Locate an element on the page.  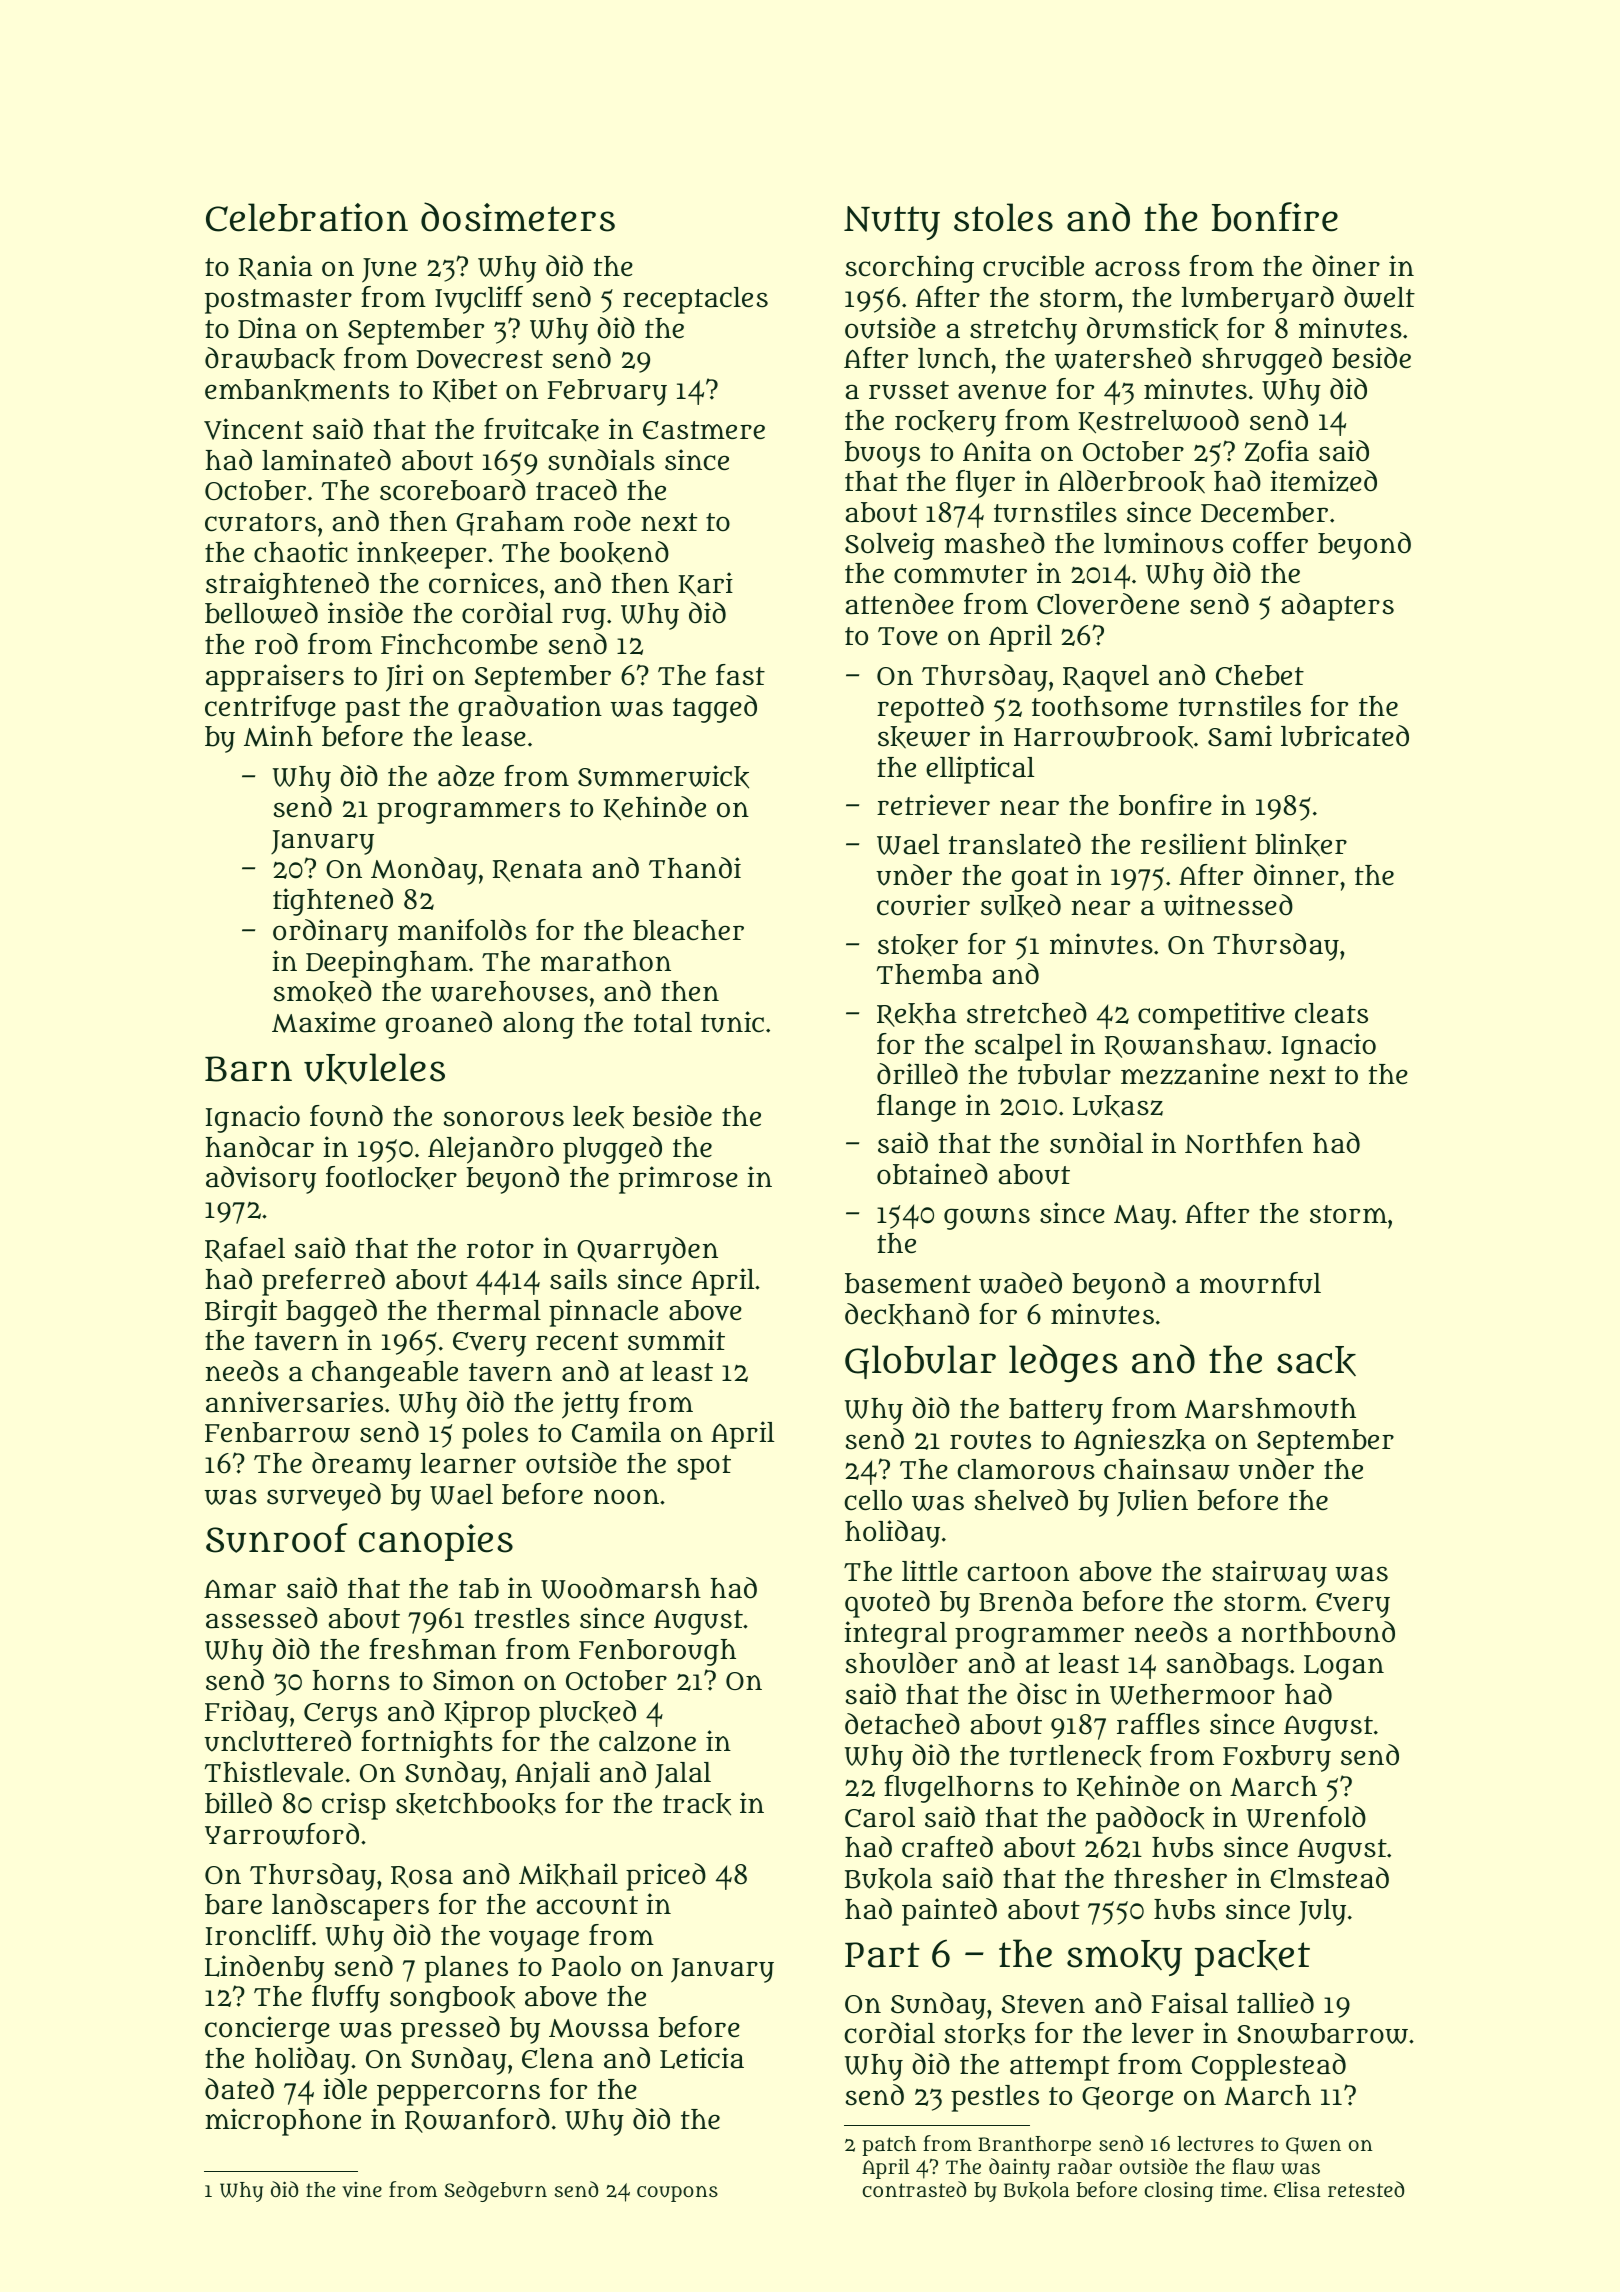
idle is located at coordinates (345, 2089).
